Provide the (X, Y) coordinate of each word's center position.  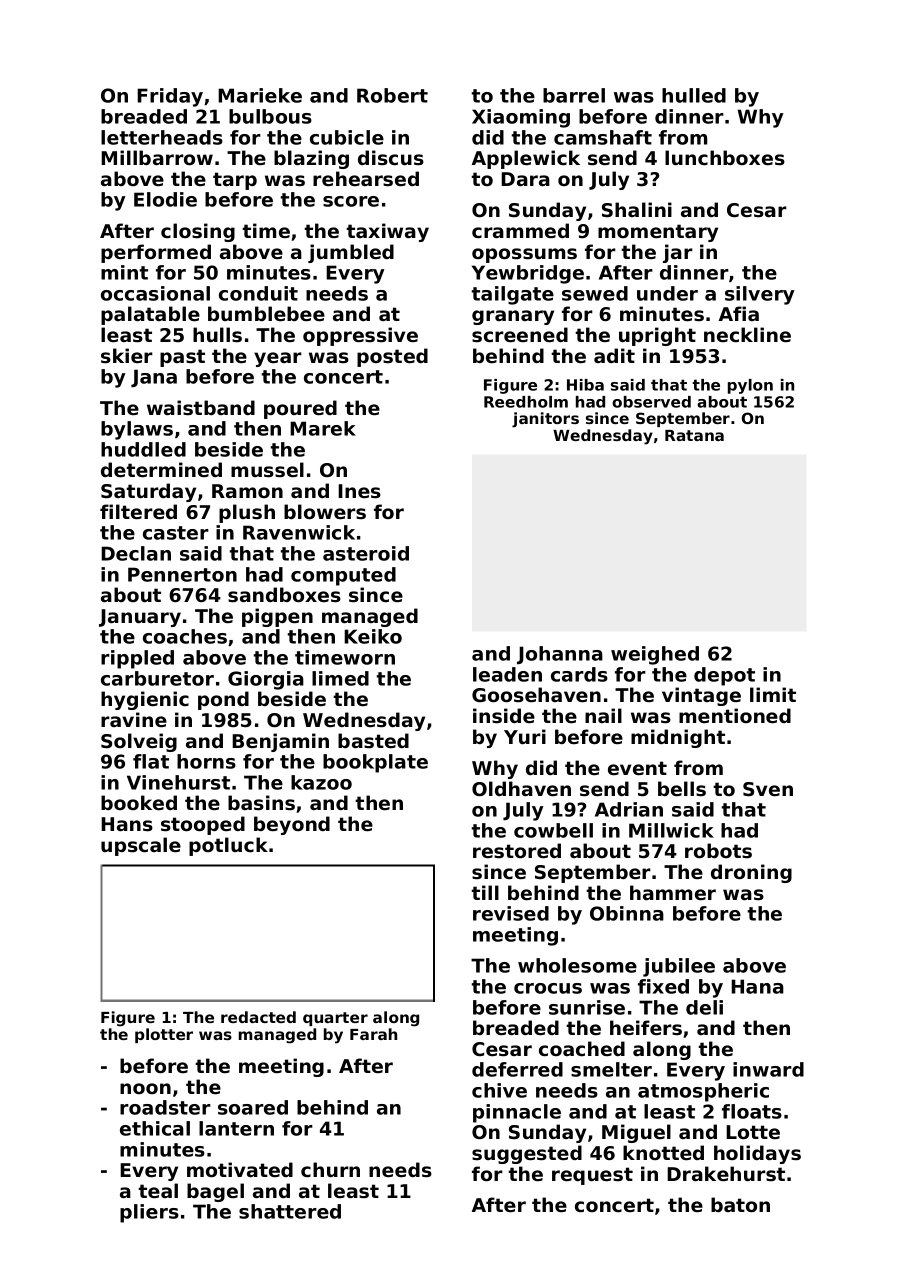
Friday (170, 97)
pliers (149, 1213)
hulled (694, 95)
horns (206, 761)
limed (340, 678)
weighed (655, 655)
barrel (574, 95)
